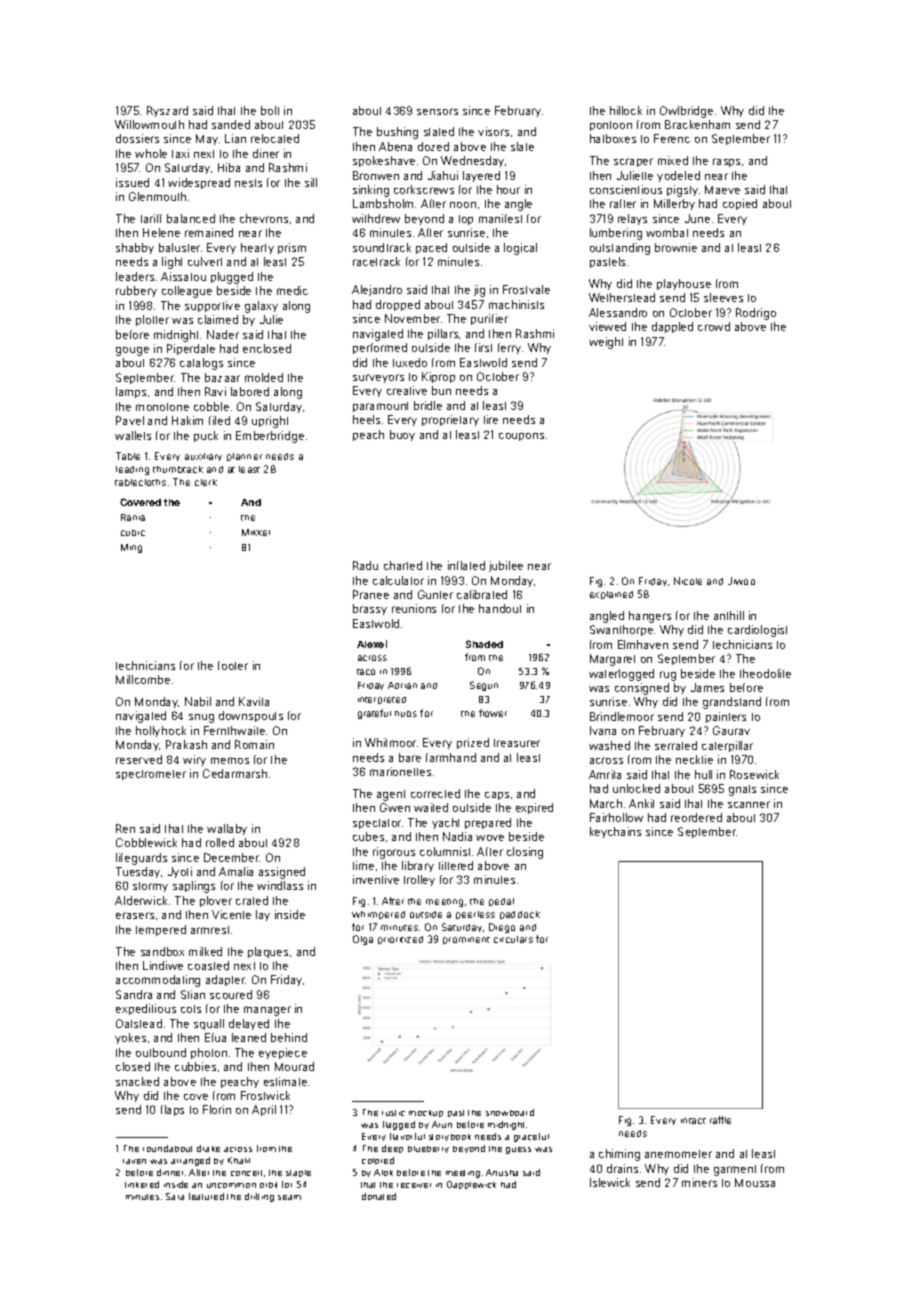  Describe the element at coordinates (264, 377) in the screenshot. I see `molded` at that location.
